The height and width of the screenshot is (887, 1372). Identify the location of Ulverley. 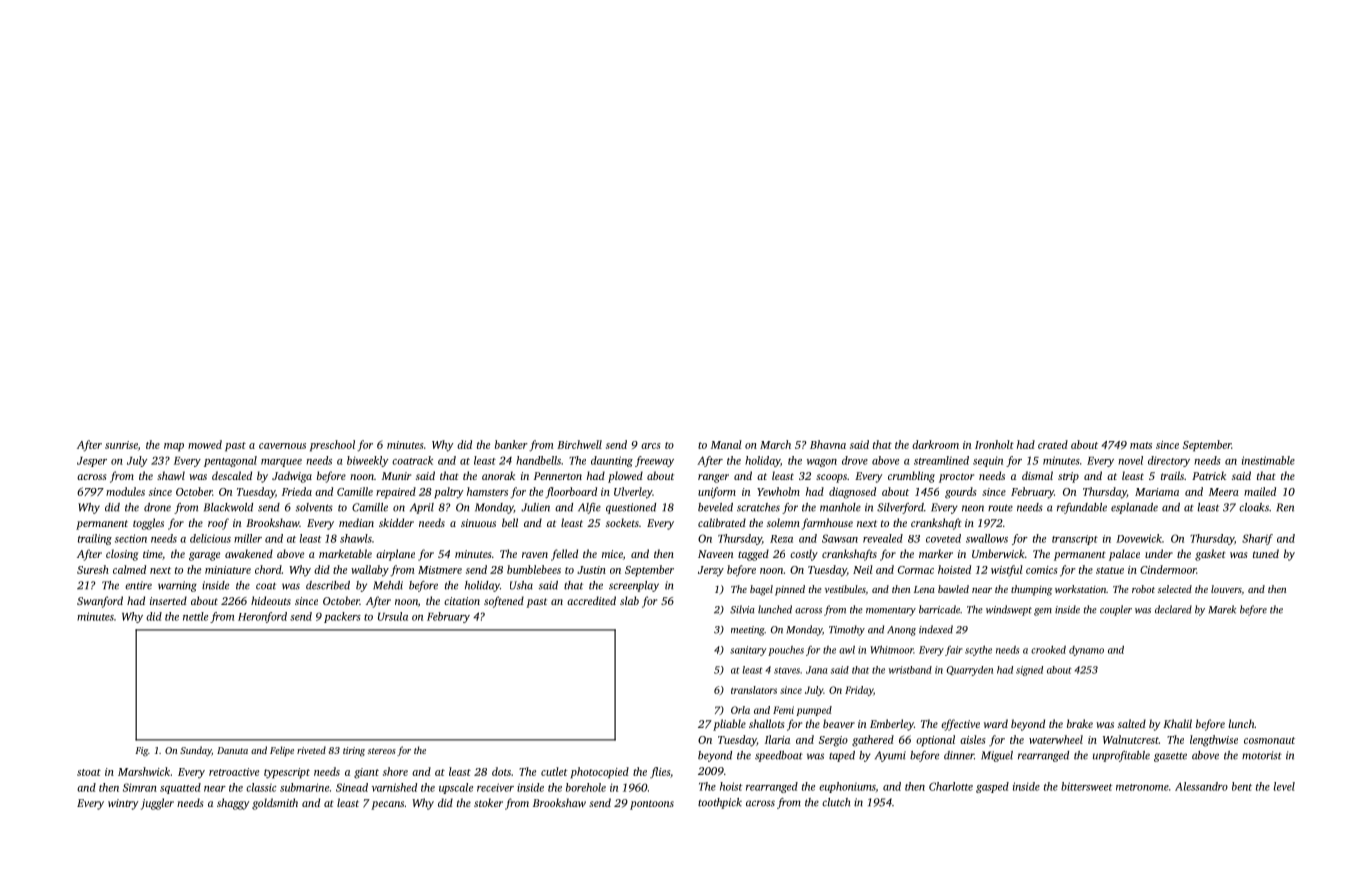
(633, 493).
